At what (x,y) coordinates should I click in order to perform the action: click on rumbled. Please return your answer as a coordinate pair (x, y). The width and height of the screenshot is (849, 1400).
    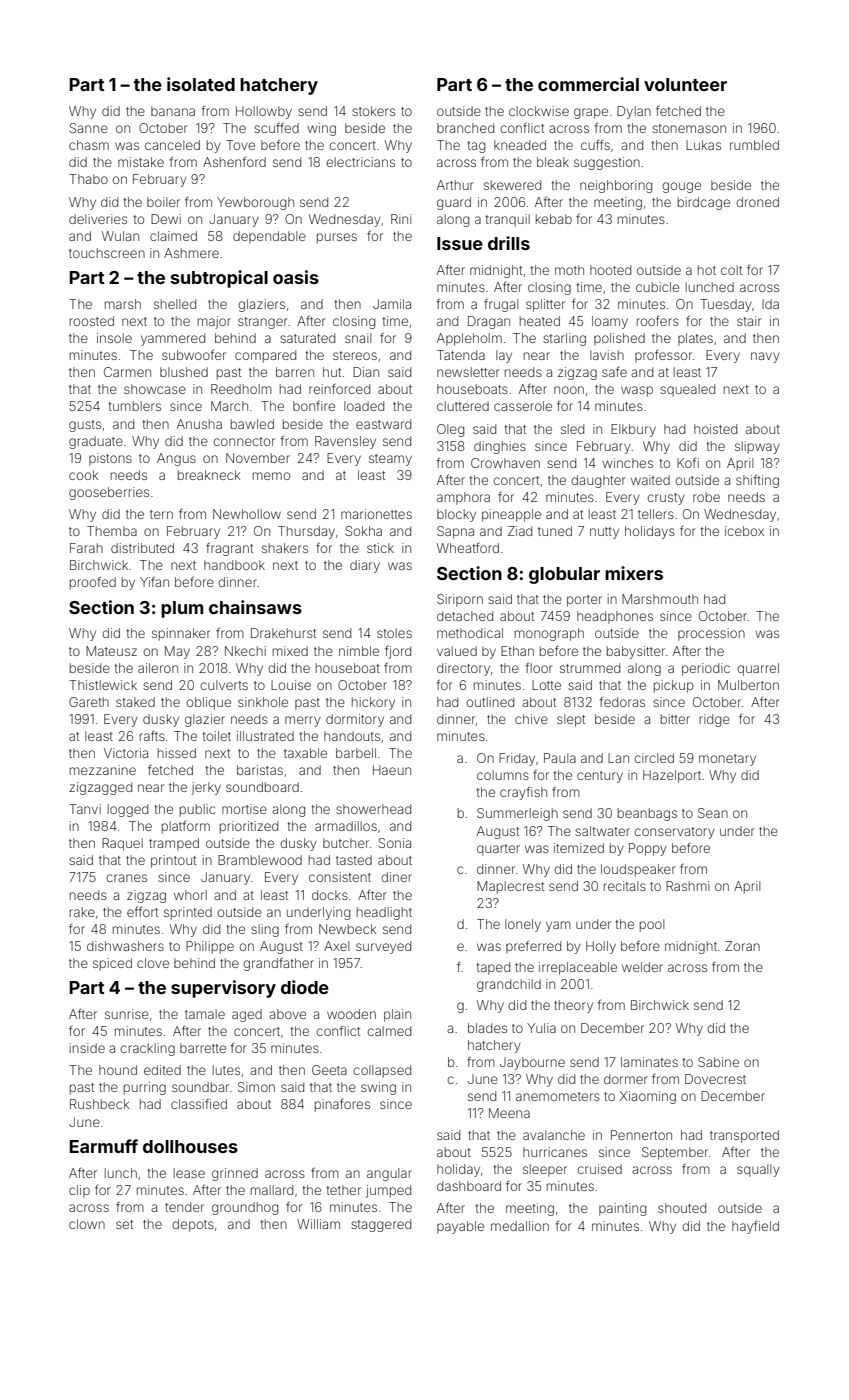
    Looking at the image, I should click on (754, 145).
